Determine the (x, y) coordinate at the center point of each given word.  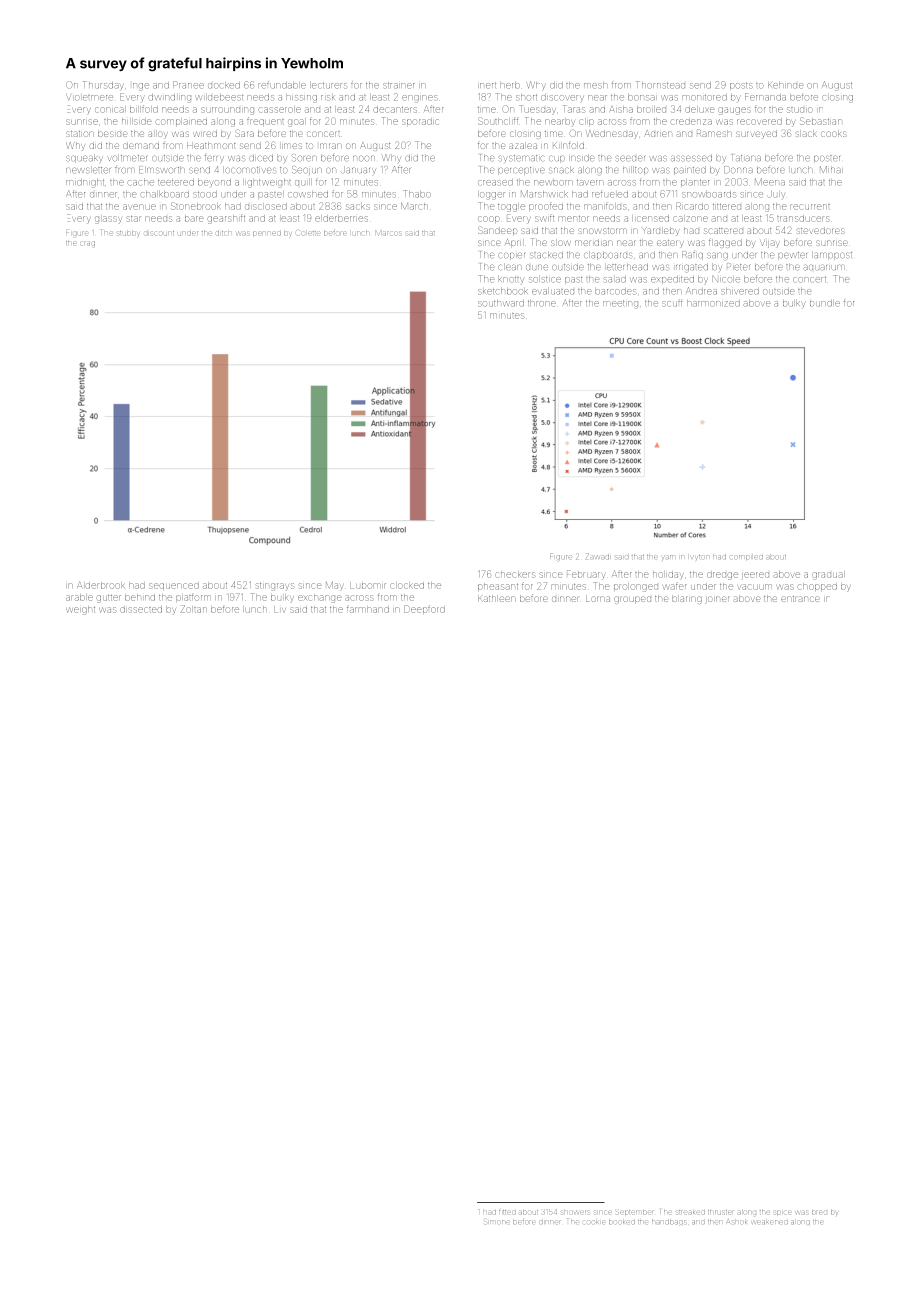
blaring (687, 600)
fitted (507, 1212)
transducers (803, 219)
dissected (141, 610)
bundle (825, 304)
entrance (800, 599)
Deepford (424, 609)
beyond (214, 183)
